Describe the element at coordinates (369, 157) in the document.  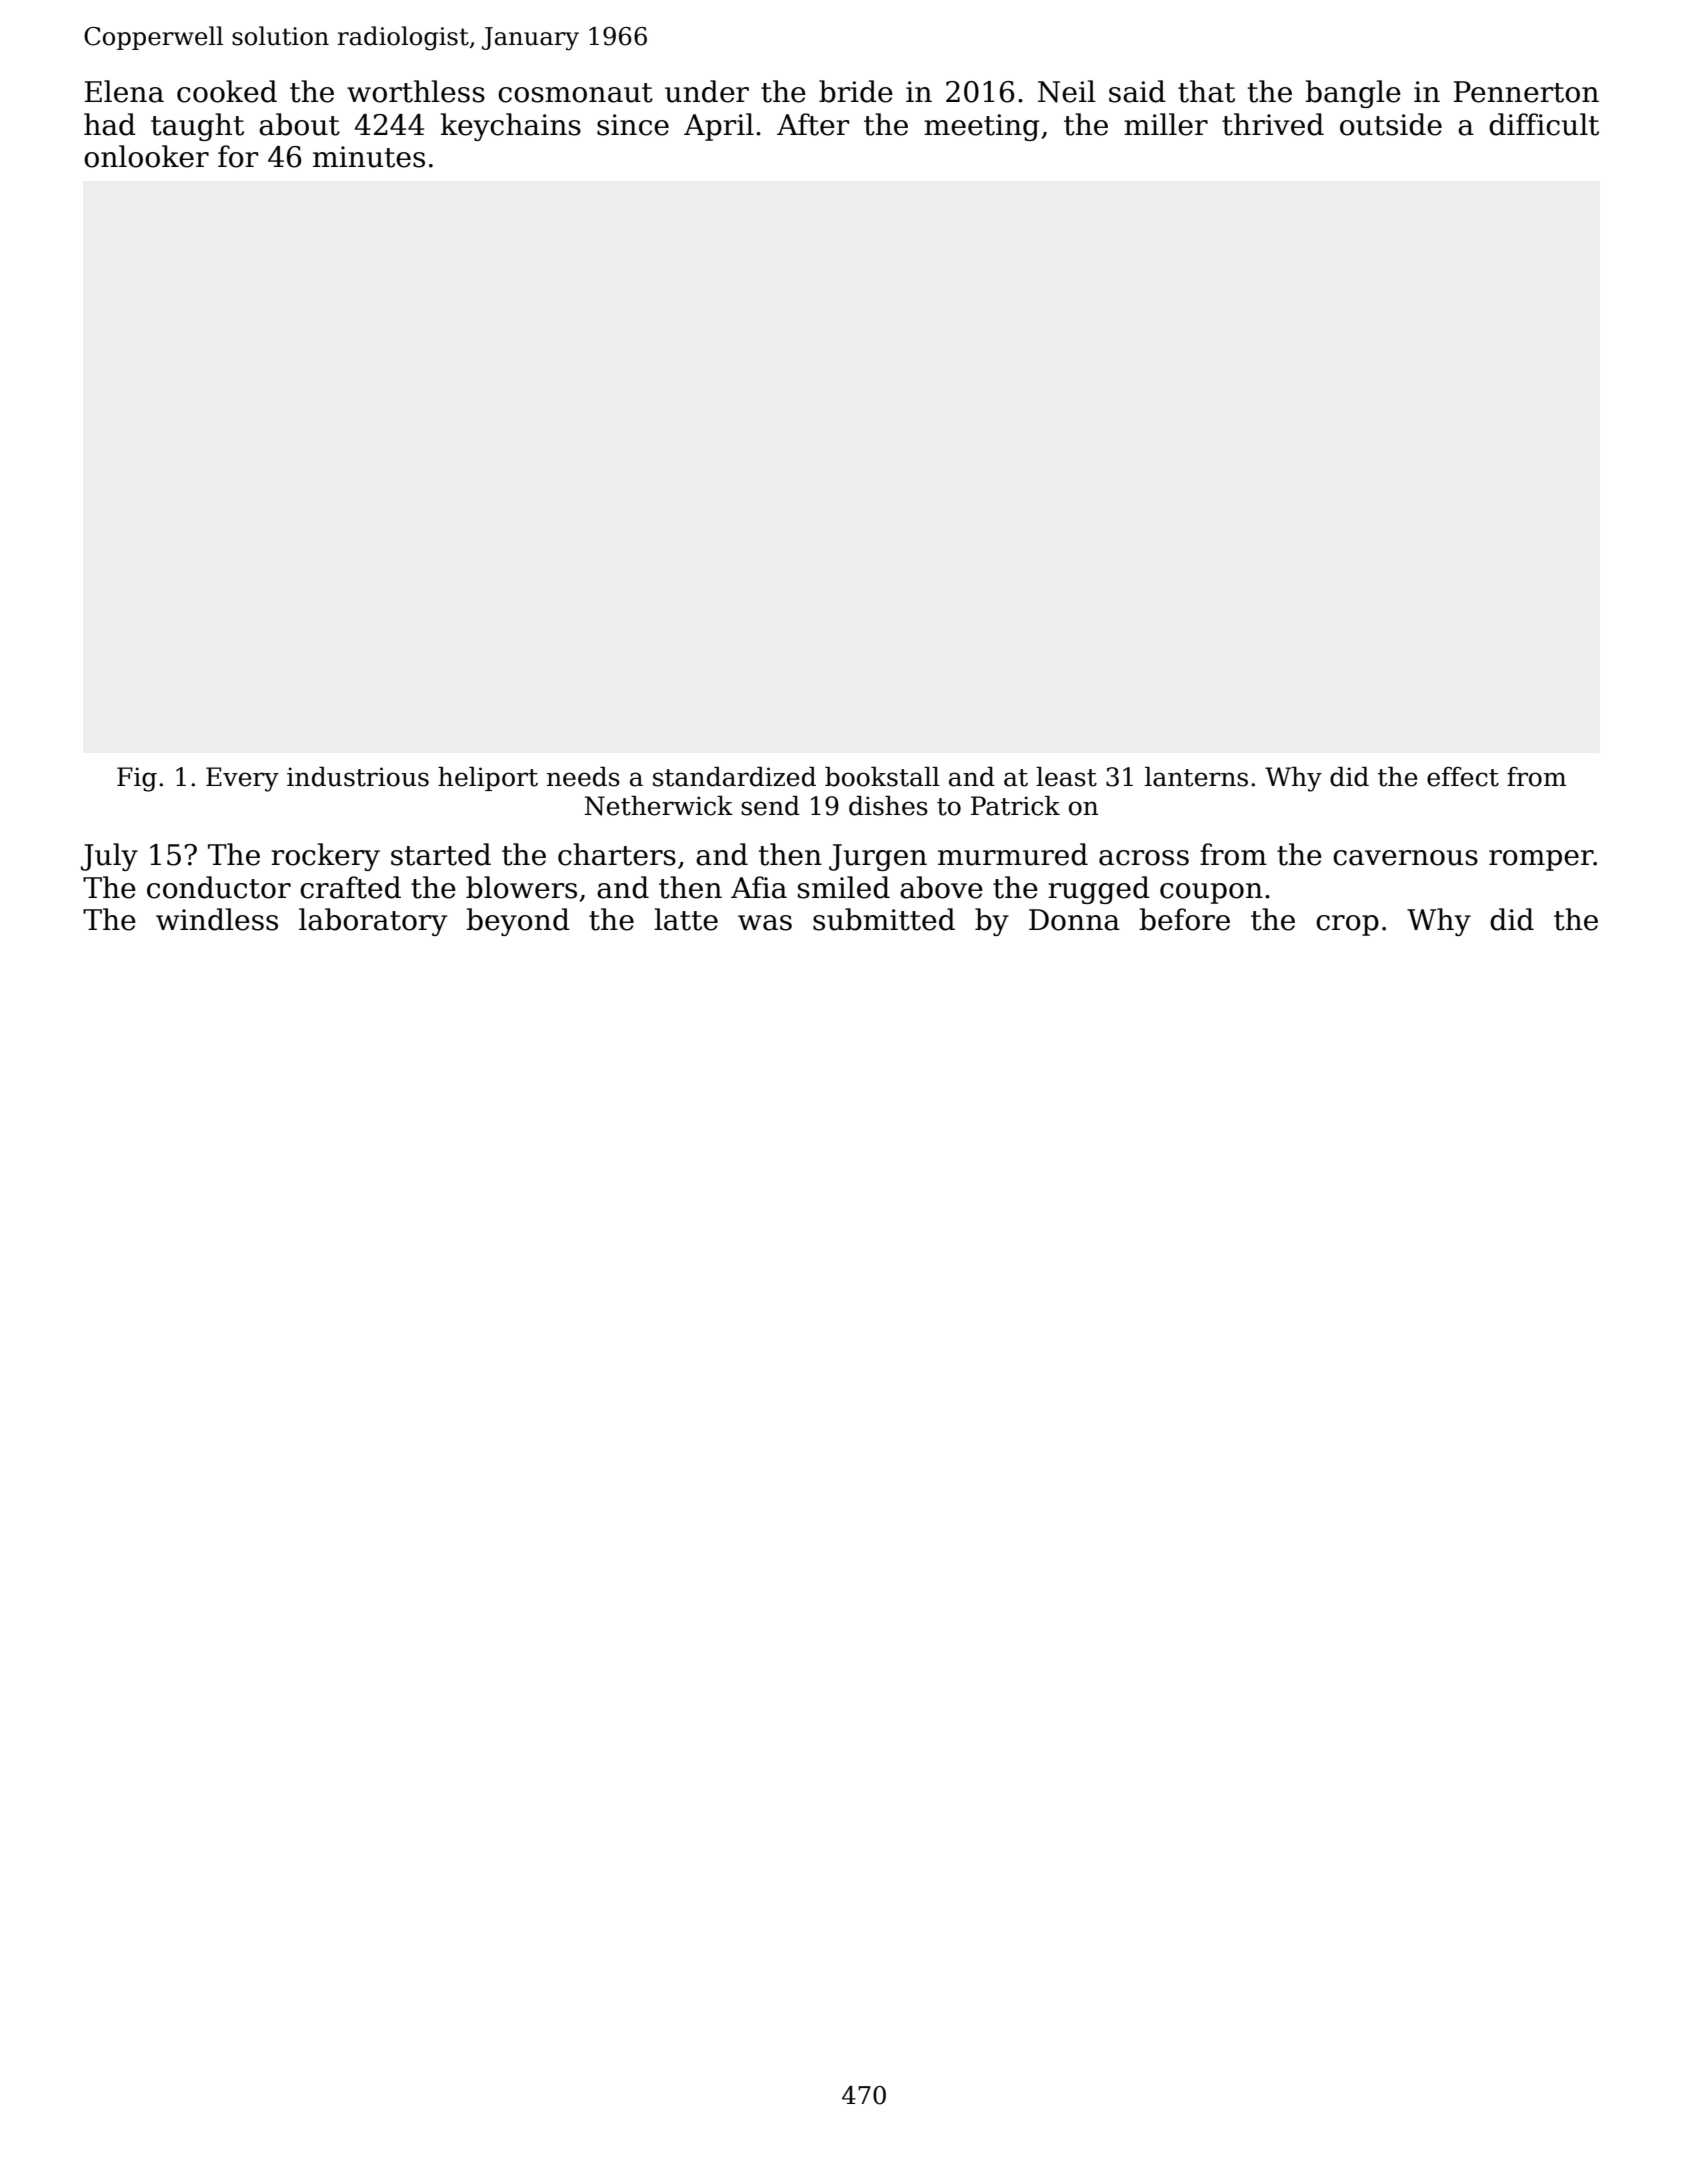
I see `minutes` at that location.
